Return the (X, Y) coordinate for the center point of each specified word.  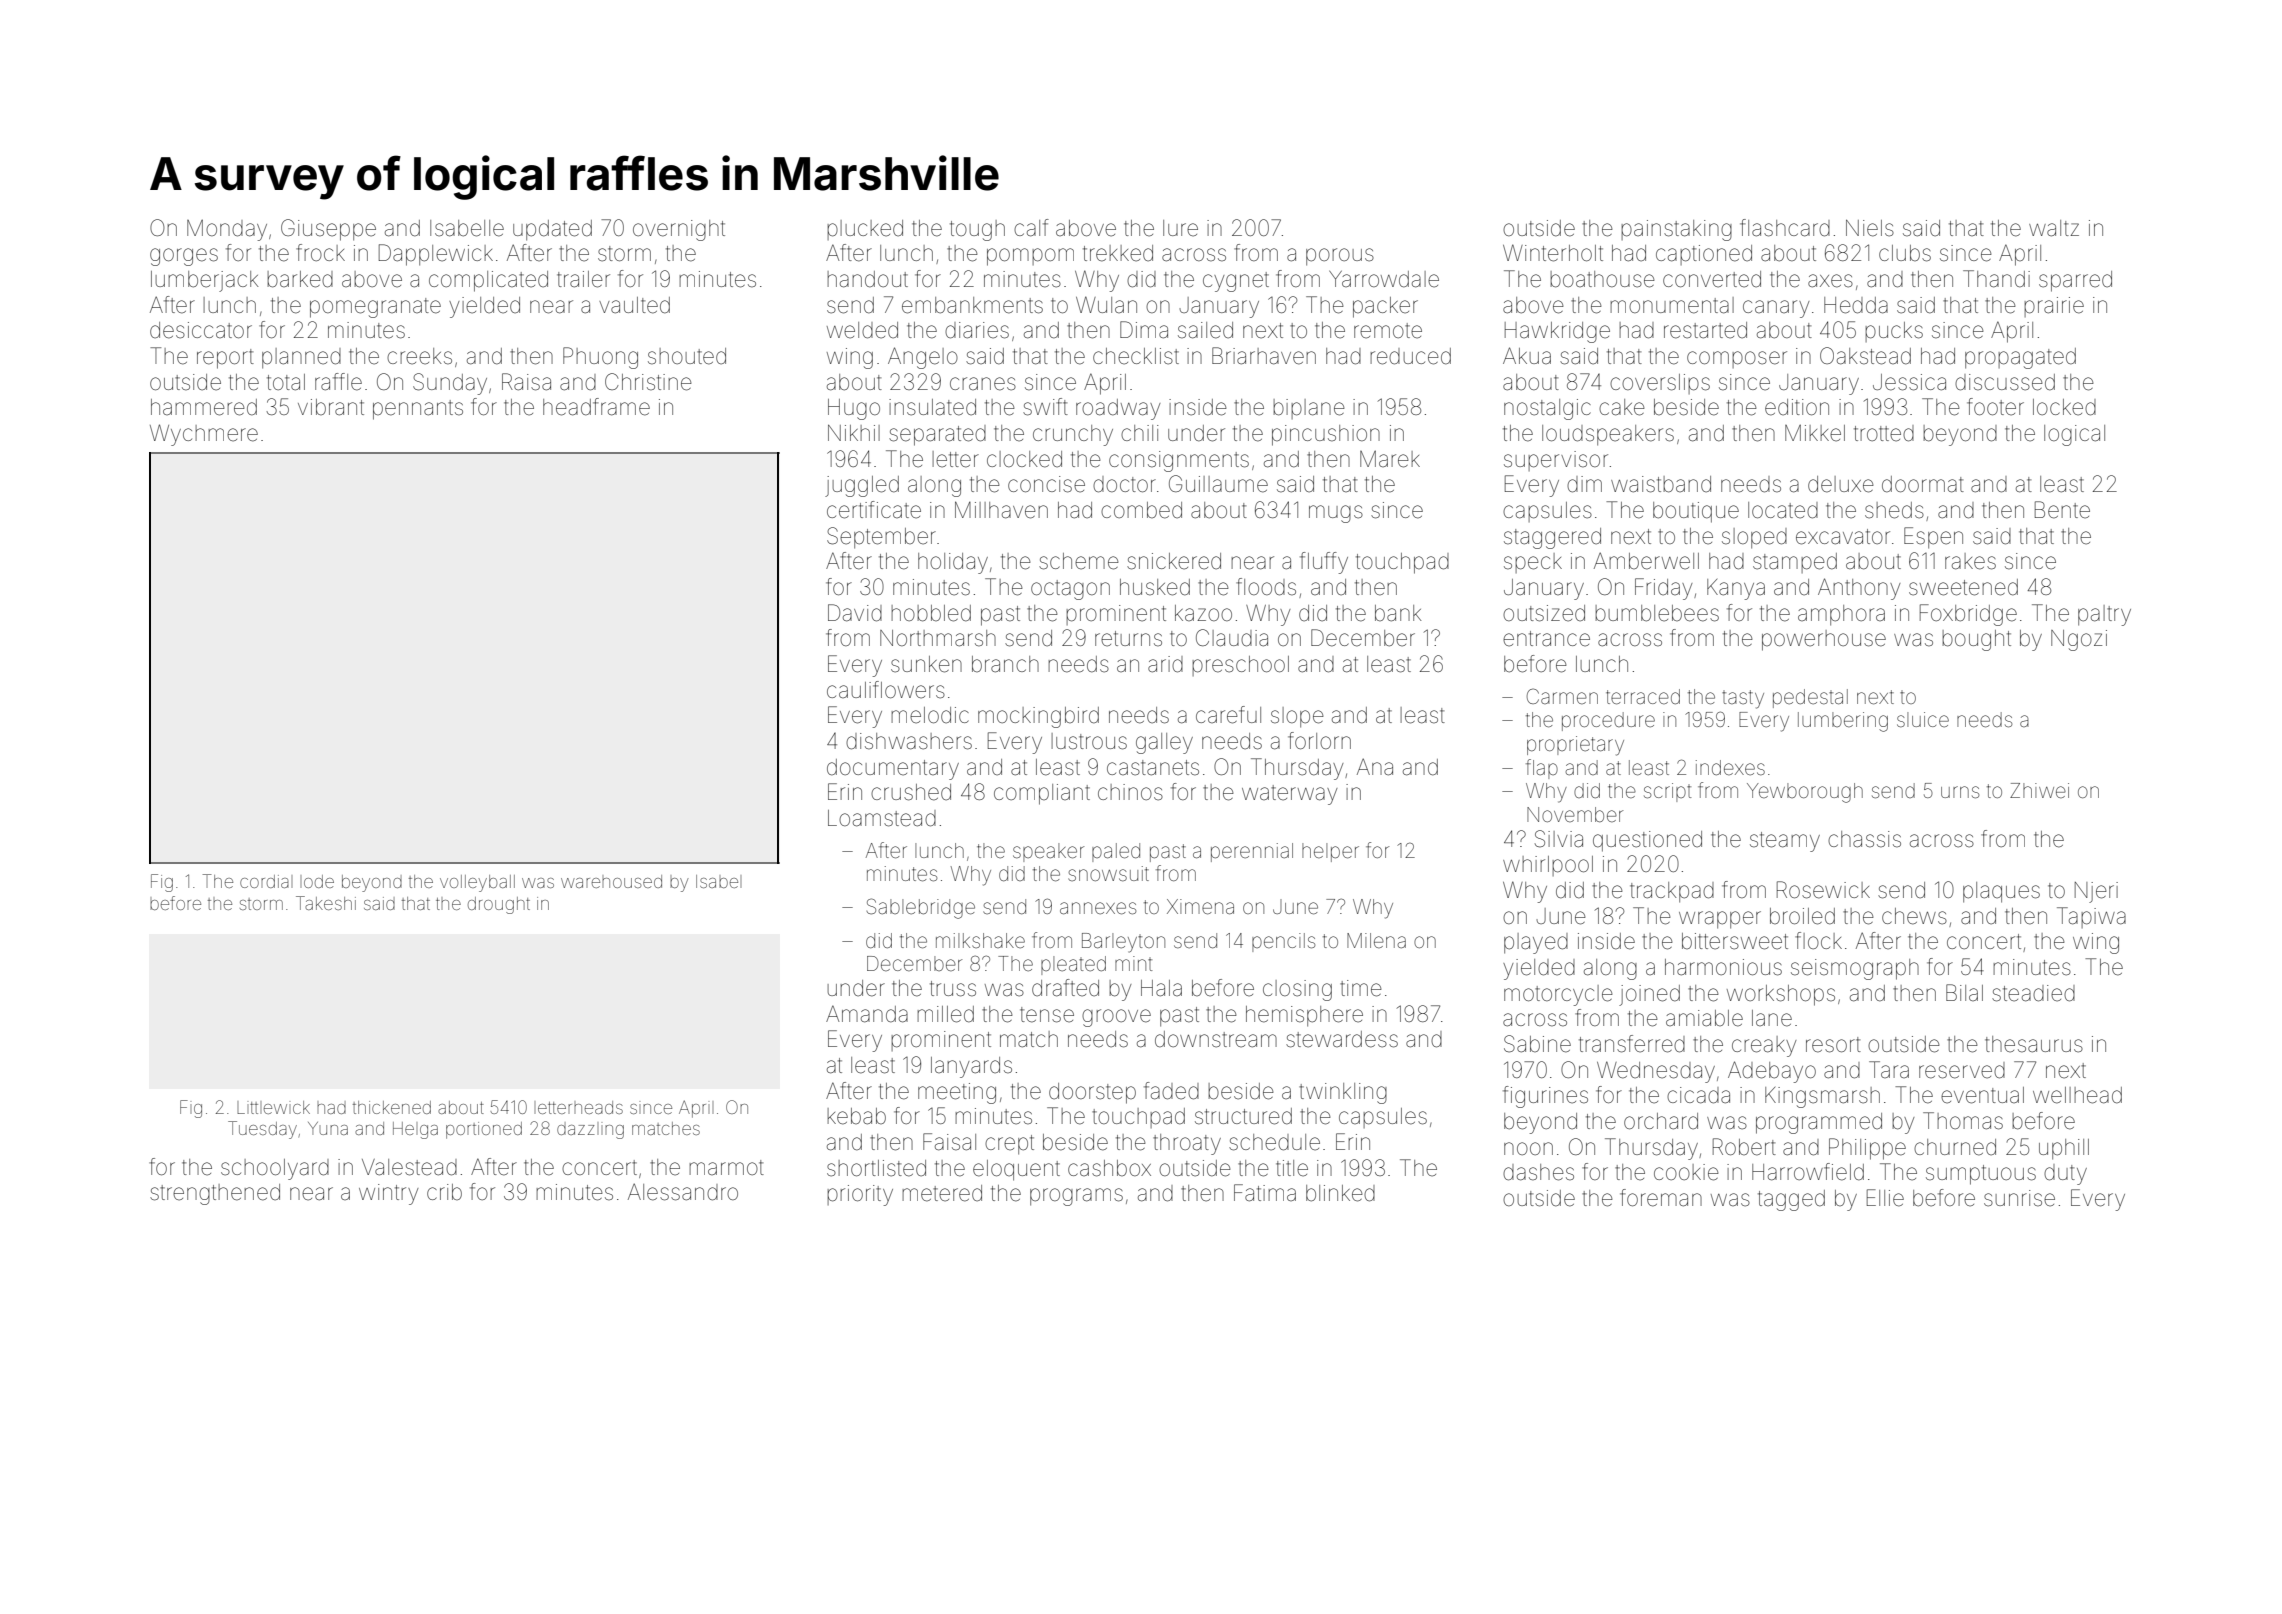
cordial (264, 881)
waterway (1290, 795)
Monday (227, 230)
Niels (1870, 228)
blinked (1340, 1193)
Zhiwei (2039, 790)
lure (1180, 228)
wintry (389, 1194)
